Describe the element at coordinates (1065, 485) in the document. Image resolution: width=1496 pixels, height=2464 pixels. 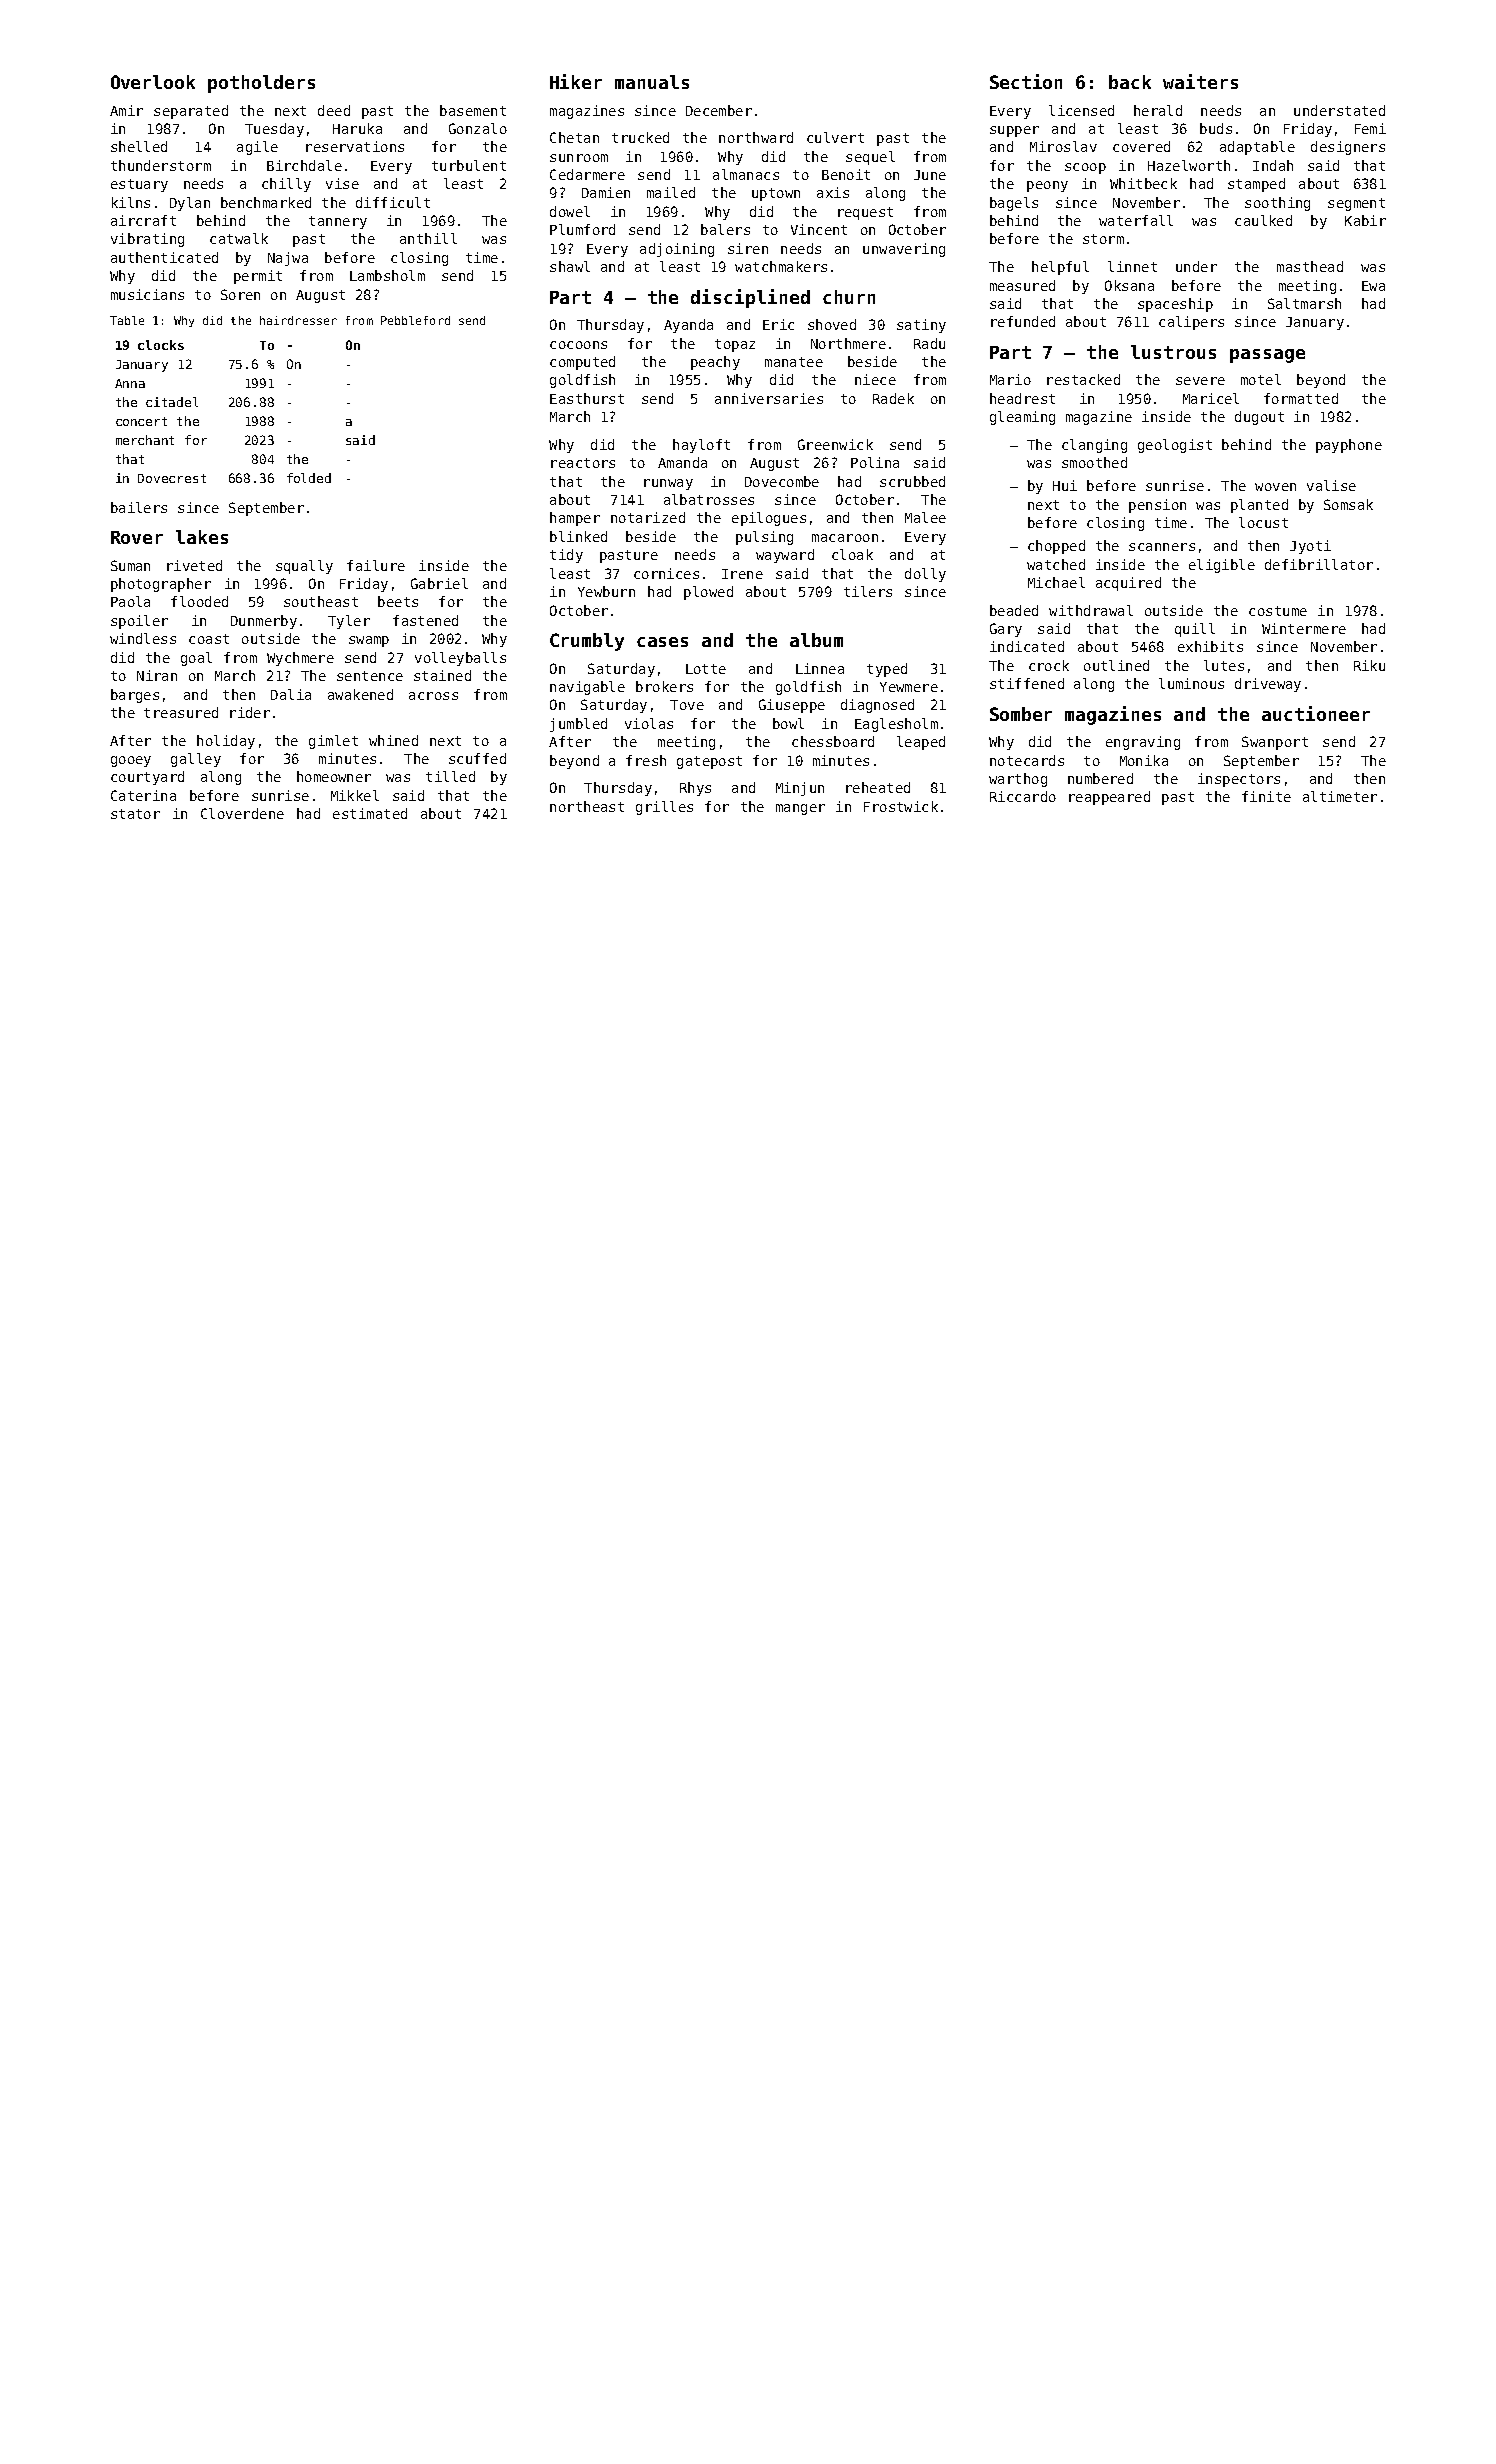
I see `Hui` at that location.
